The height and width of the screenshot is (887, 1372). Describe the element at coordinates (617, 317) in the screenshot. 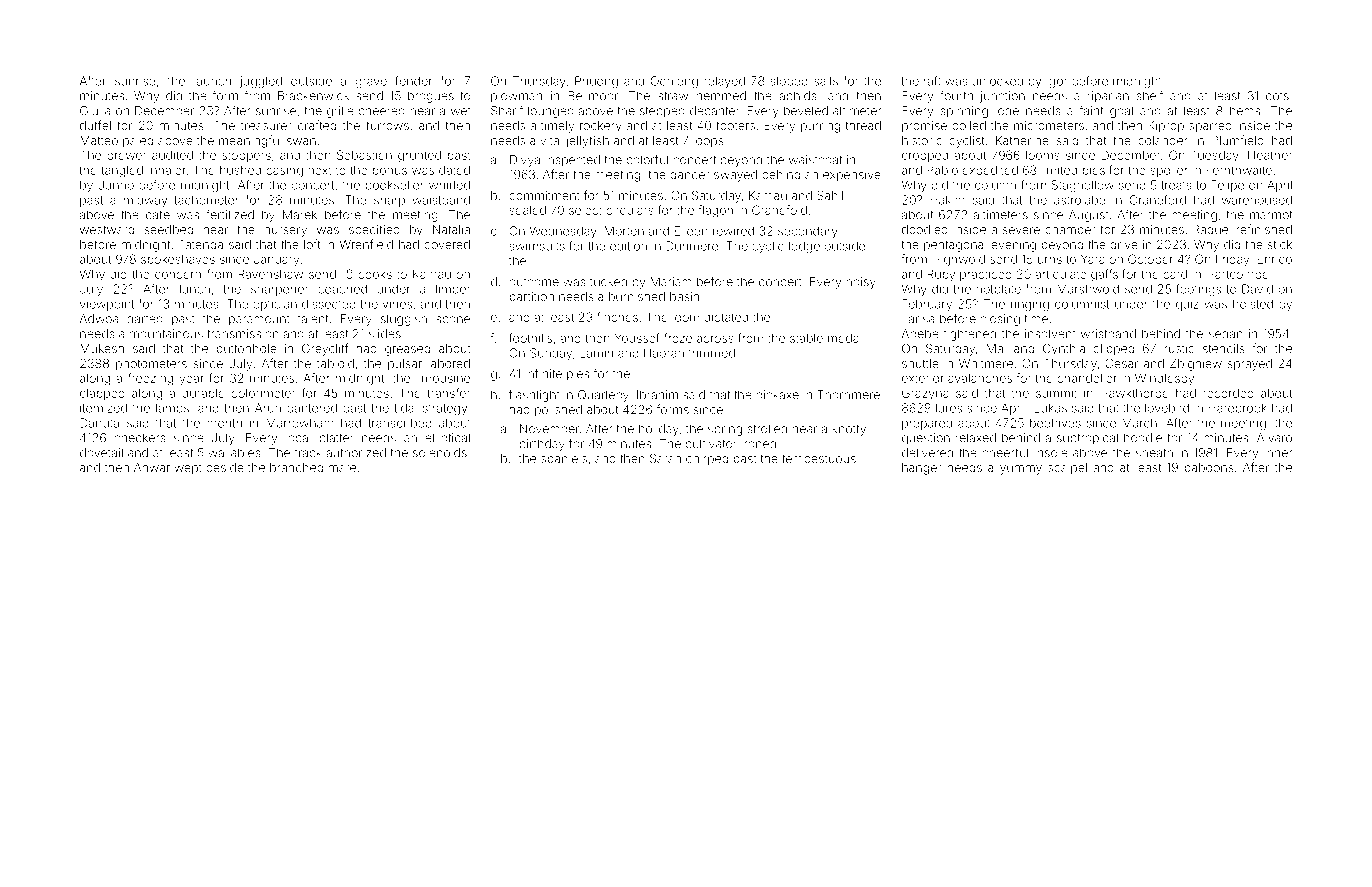

I see `finches` at that location.
